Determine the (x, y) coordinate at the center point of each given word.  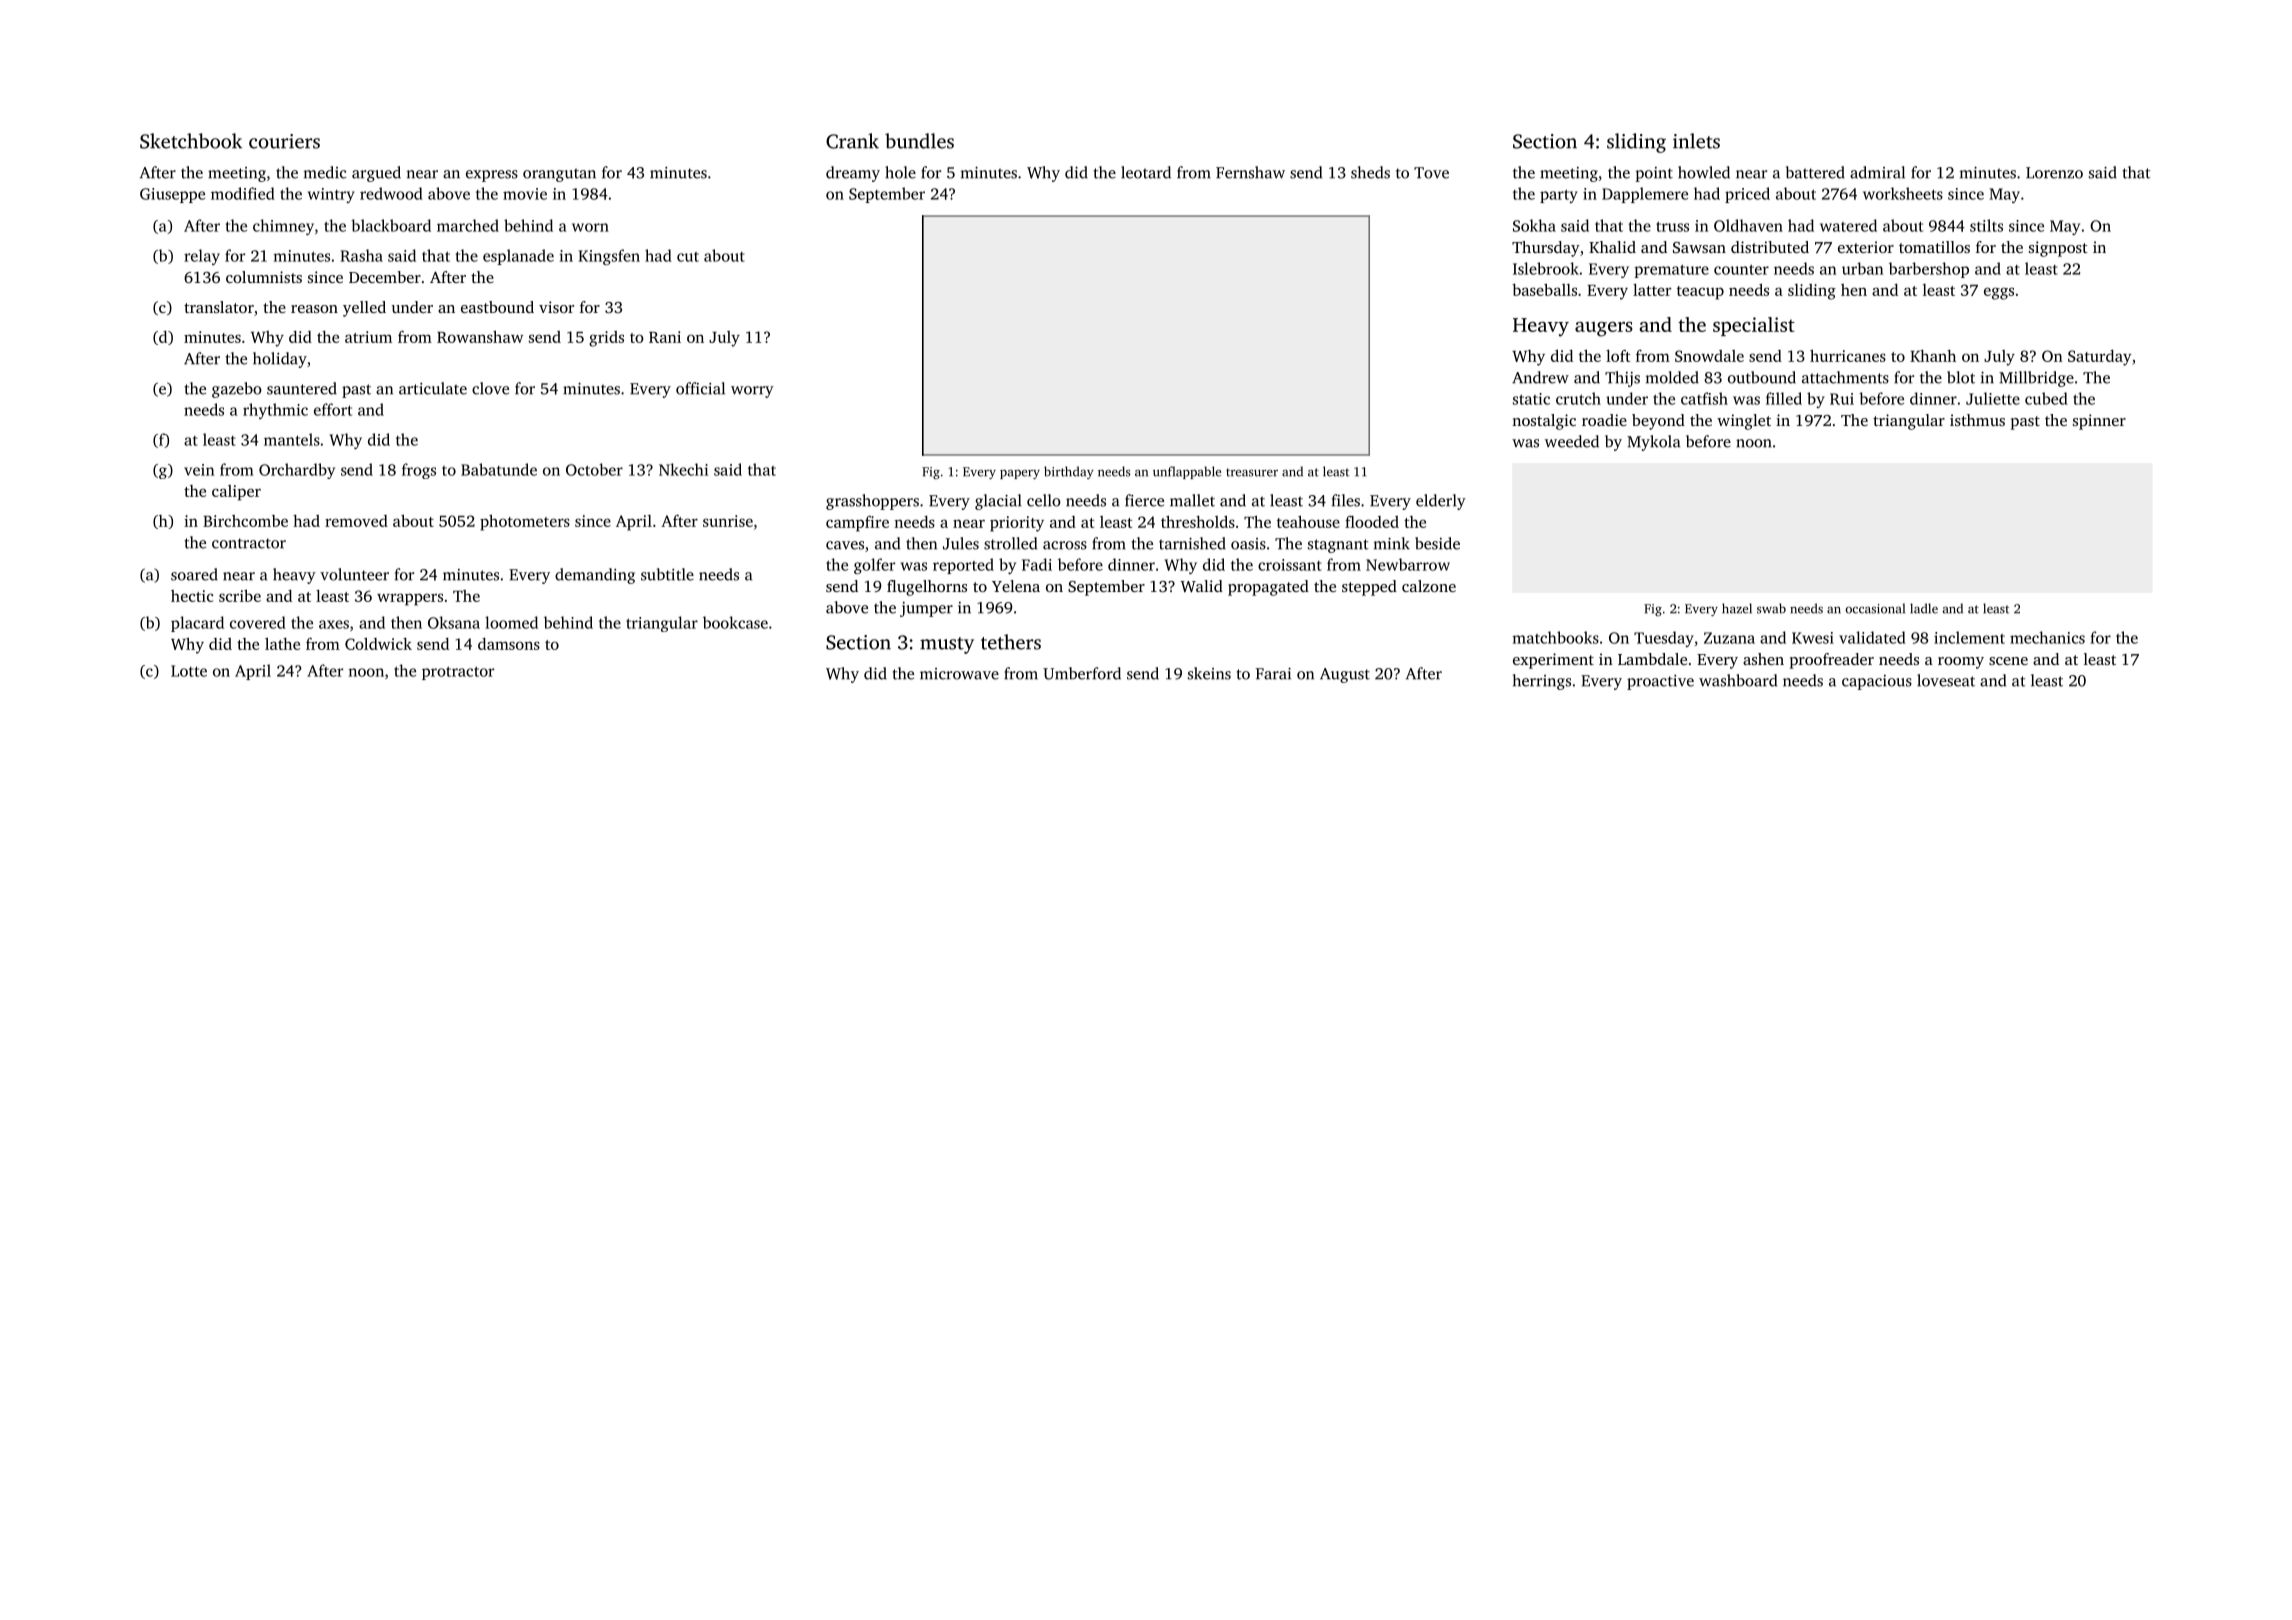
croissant (1290, 565)
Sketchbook (191, 141)
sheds (1370, 172)
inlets (1696, 141)
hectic (192, 596)
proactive (1660, 682)
